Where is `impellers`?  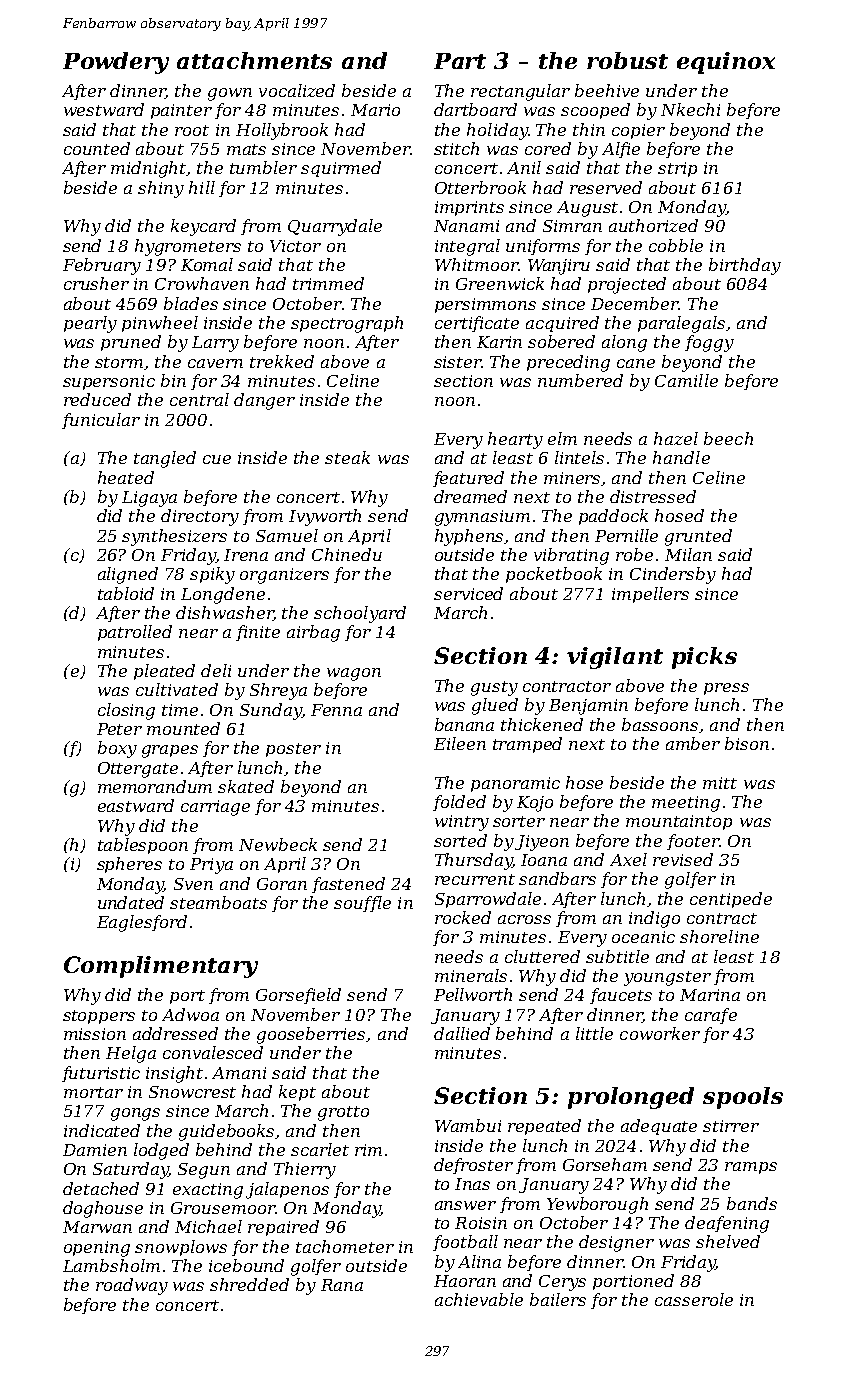 impellers is located at coordinates (650, 595).
